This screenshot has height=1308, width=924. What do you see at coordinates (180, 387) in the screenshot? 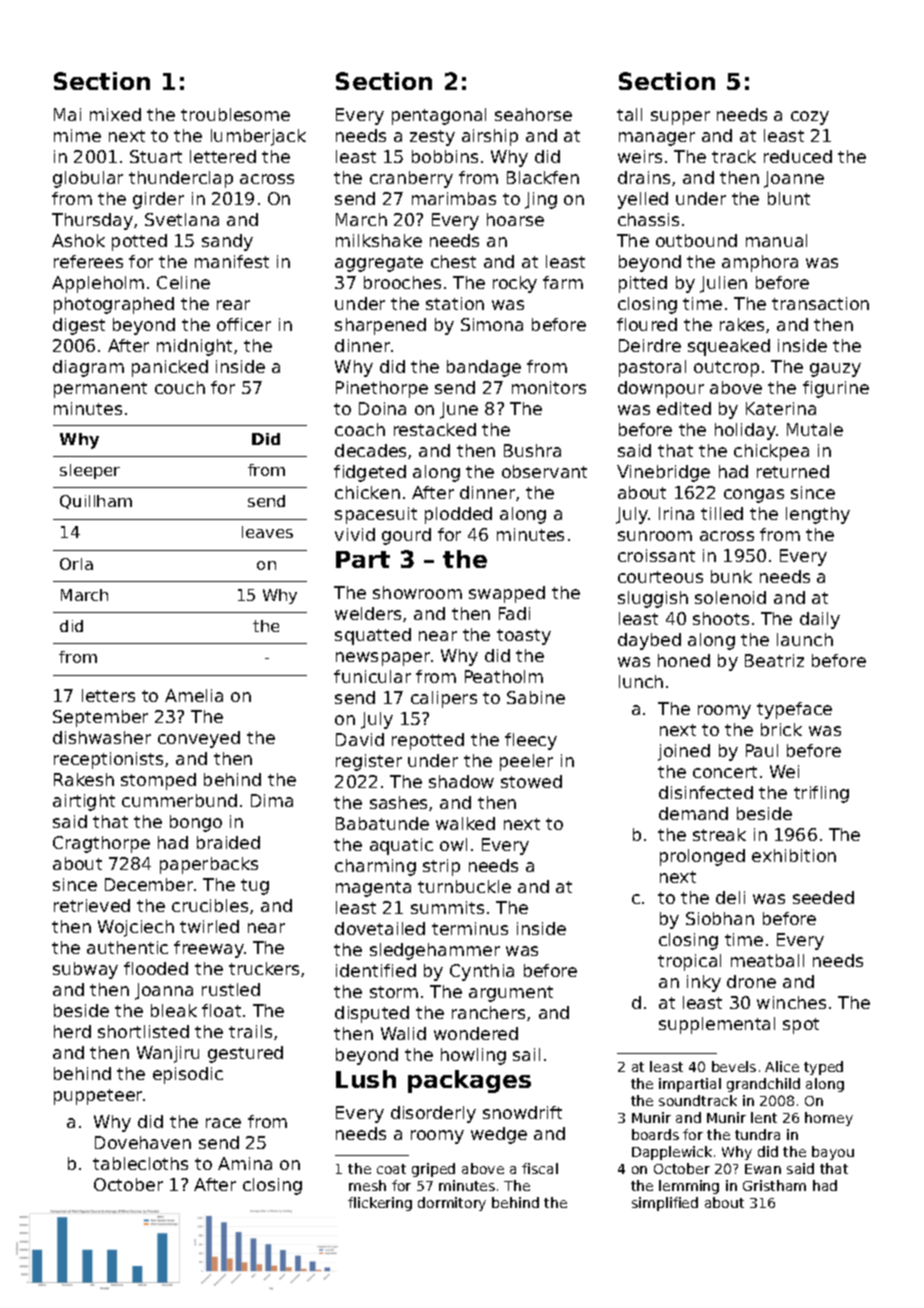
I see `couch` at bounding box center [180, 387].
